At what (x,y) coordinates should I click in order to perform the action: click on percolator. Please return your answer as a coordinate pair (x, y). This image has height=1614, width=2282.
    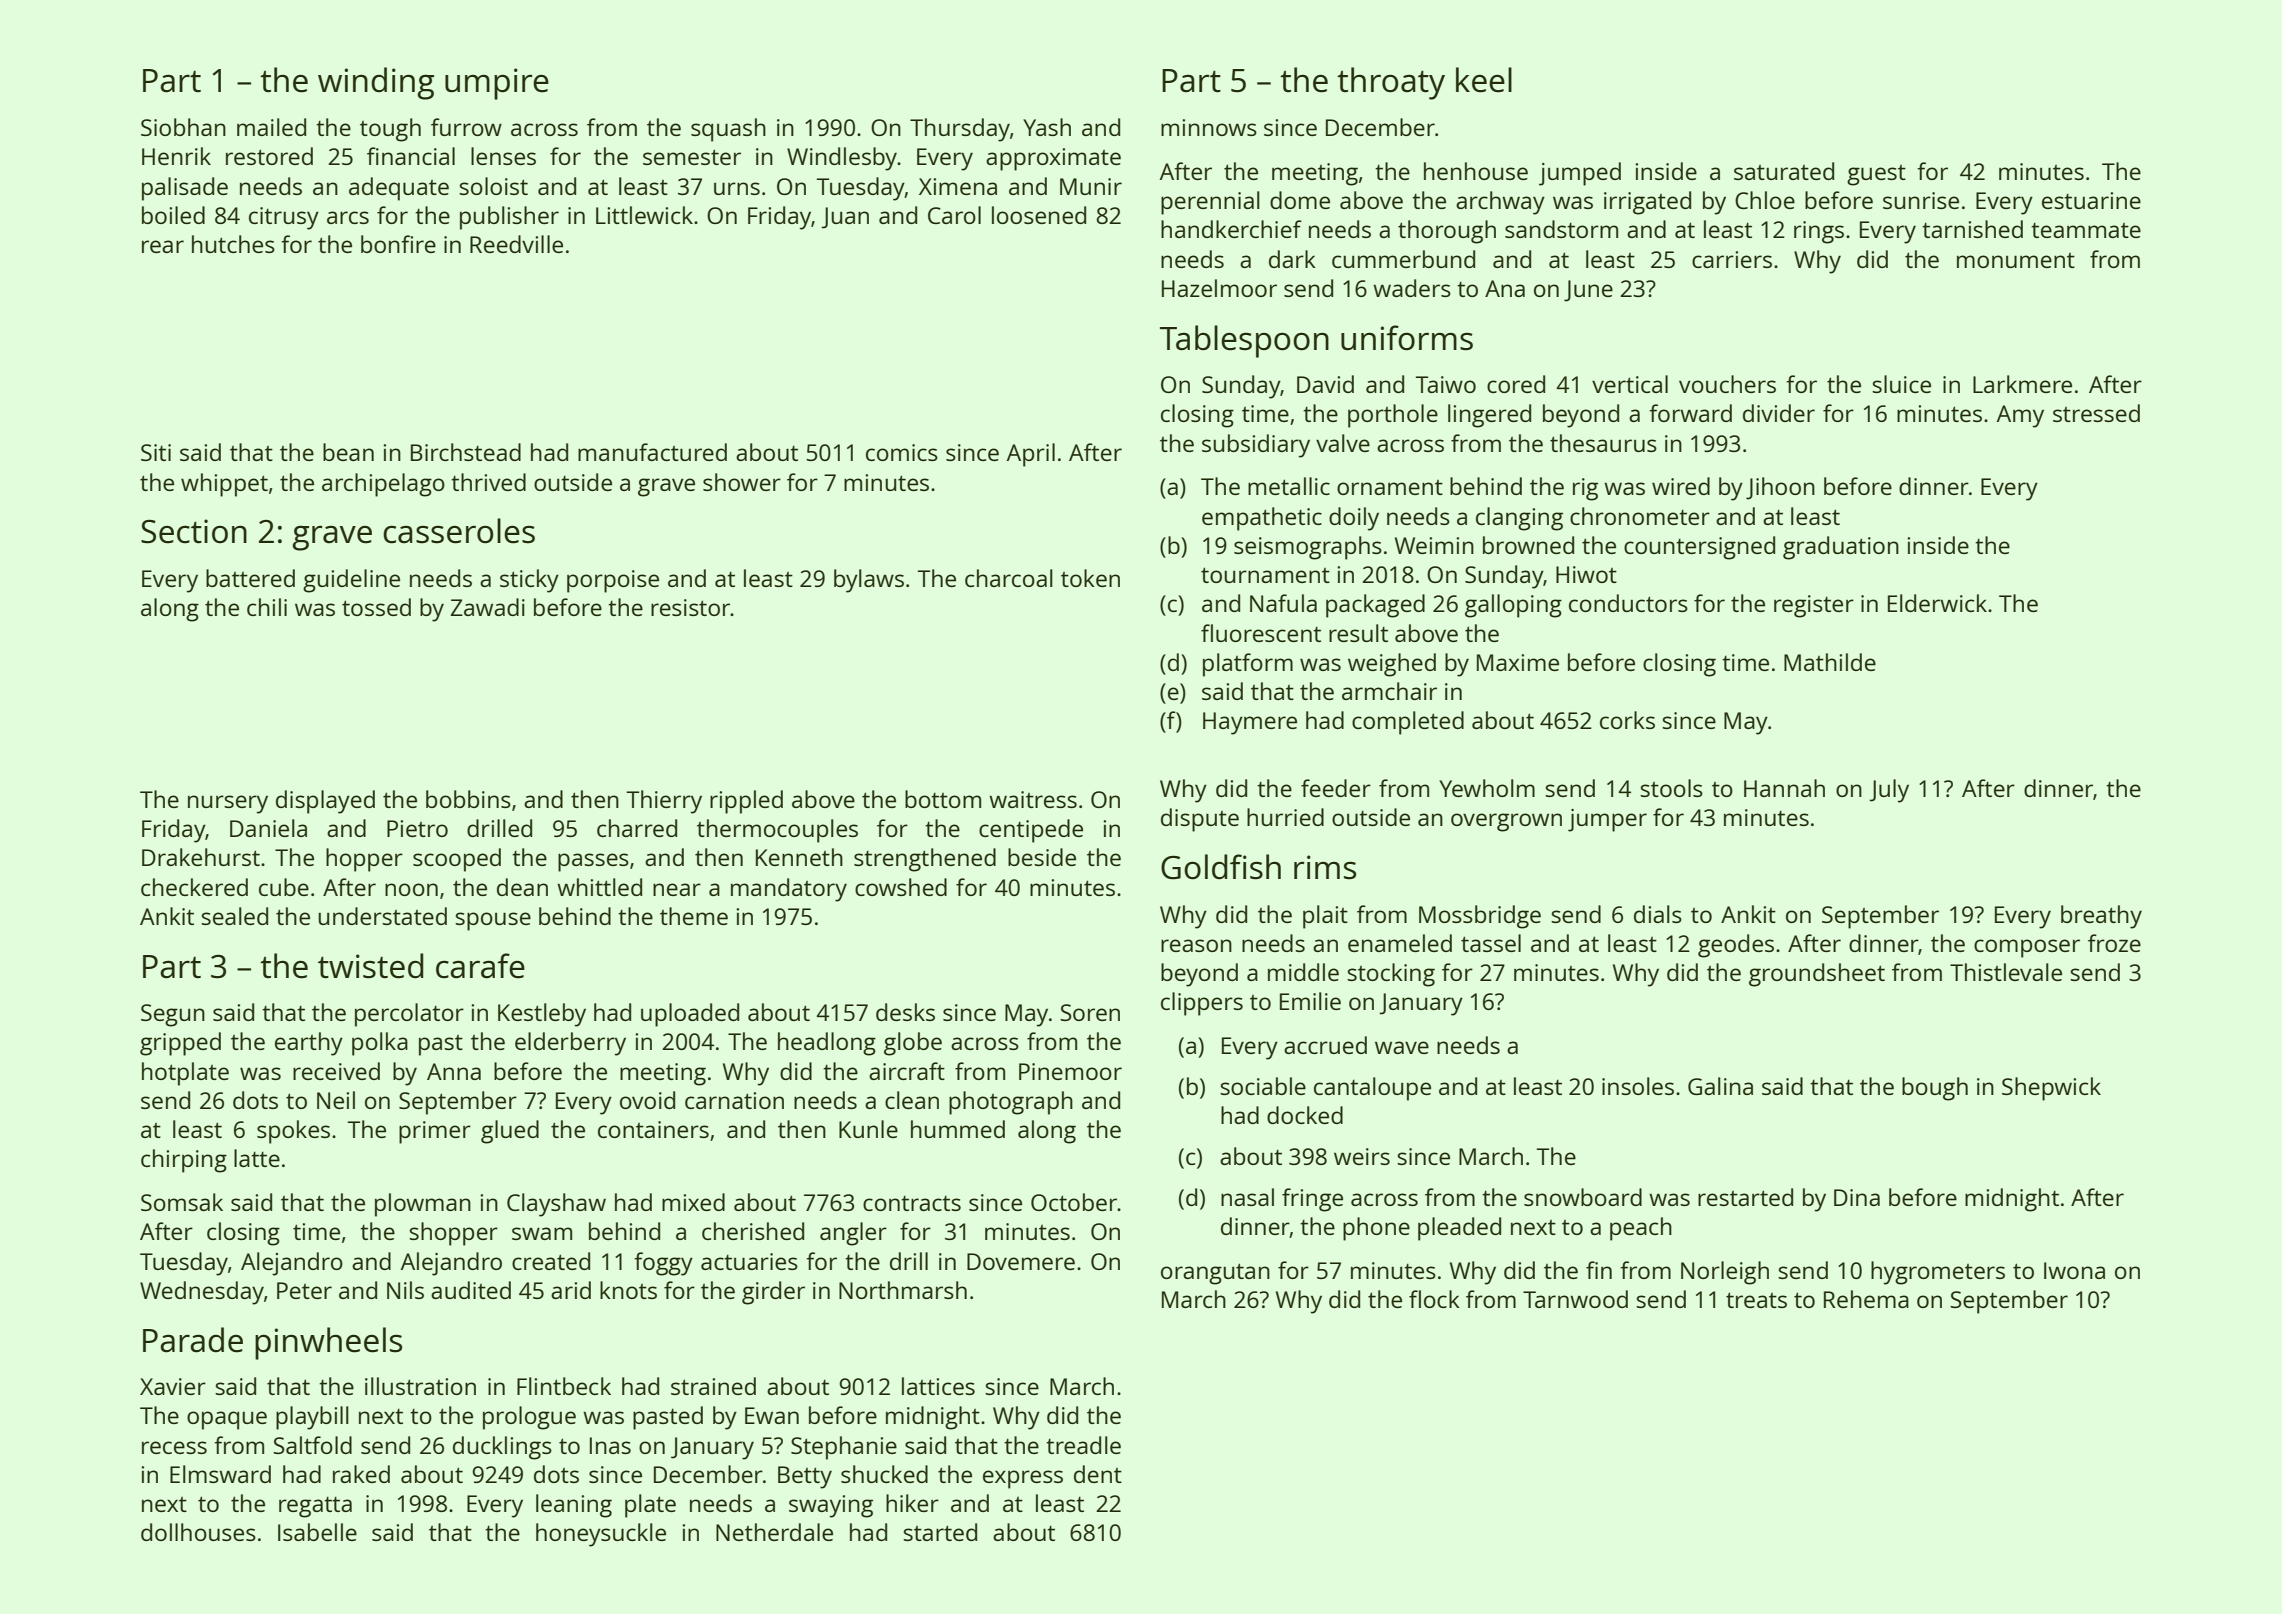
    Looking at the image, I should click on (409, 1015).
